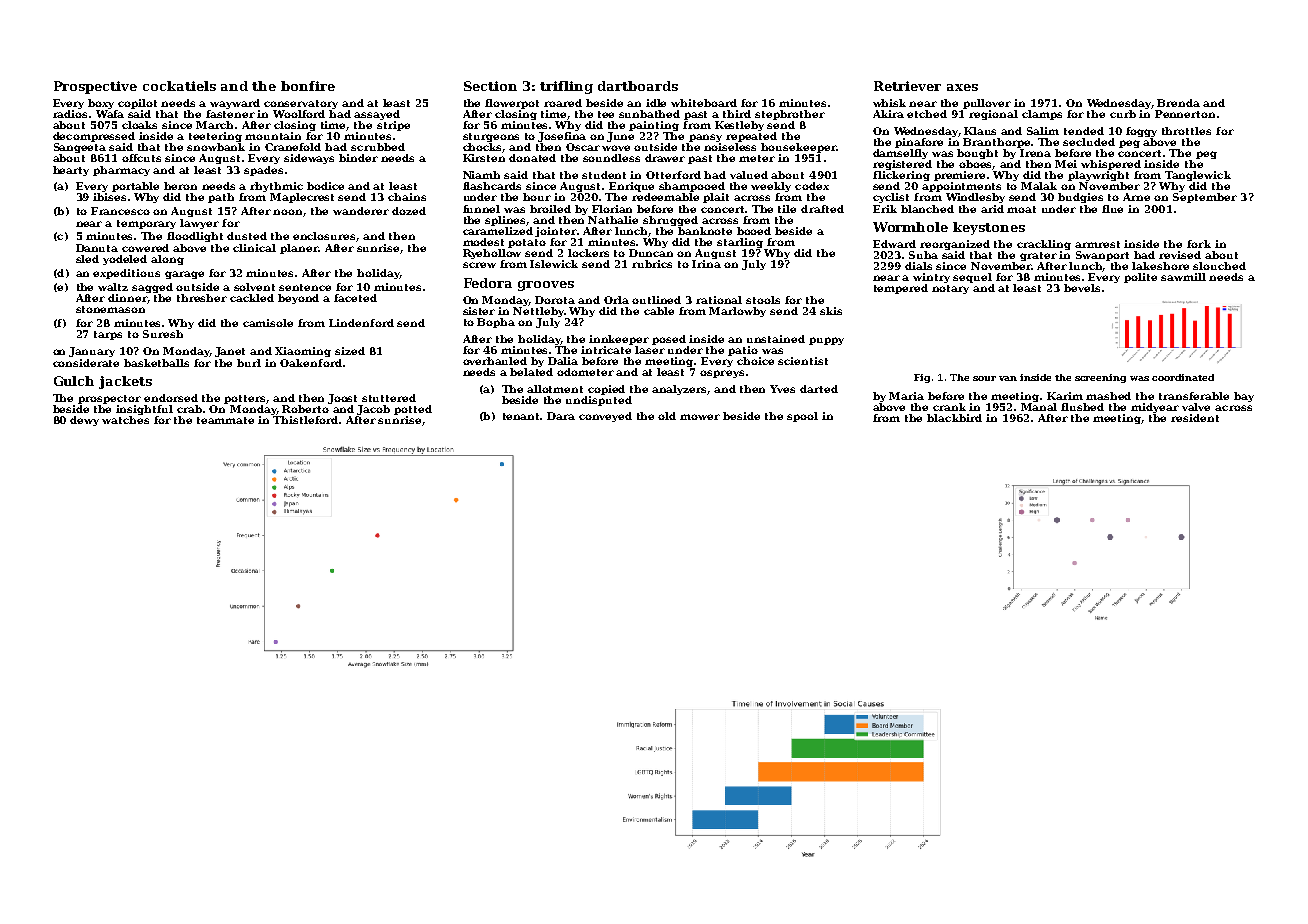 The image size is (1308, 924). Describe the element at coordinates (831, 311) in the page. I see `skis` at that location.
